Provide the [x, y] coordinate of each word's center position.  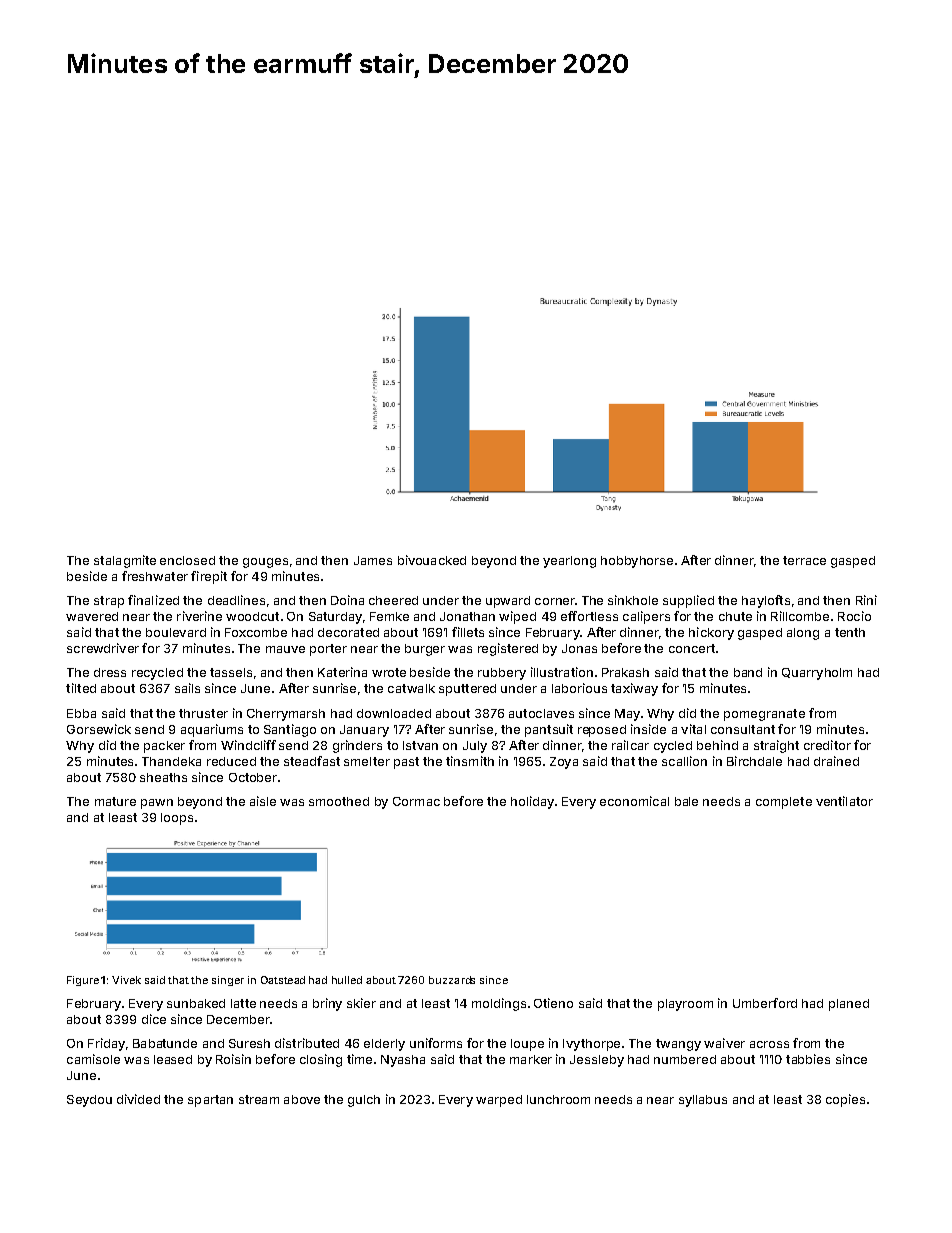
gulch [364, 1101]
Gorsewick [99, 729]
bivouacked [432, 560]
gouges [265, 563]
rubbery [502, 674]
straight [776, 746]
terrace [804, 560]
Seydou [89, 1101]
